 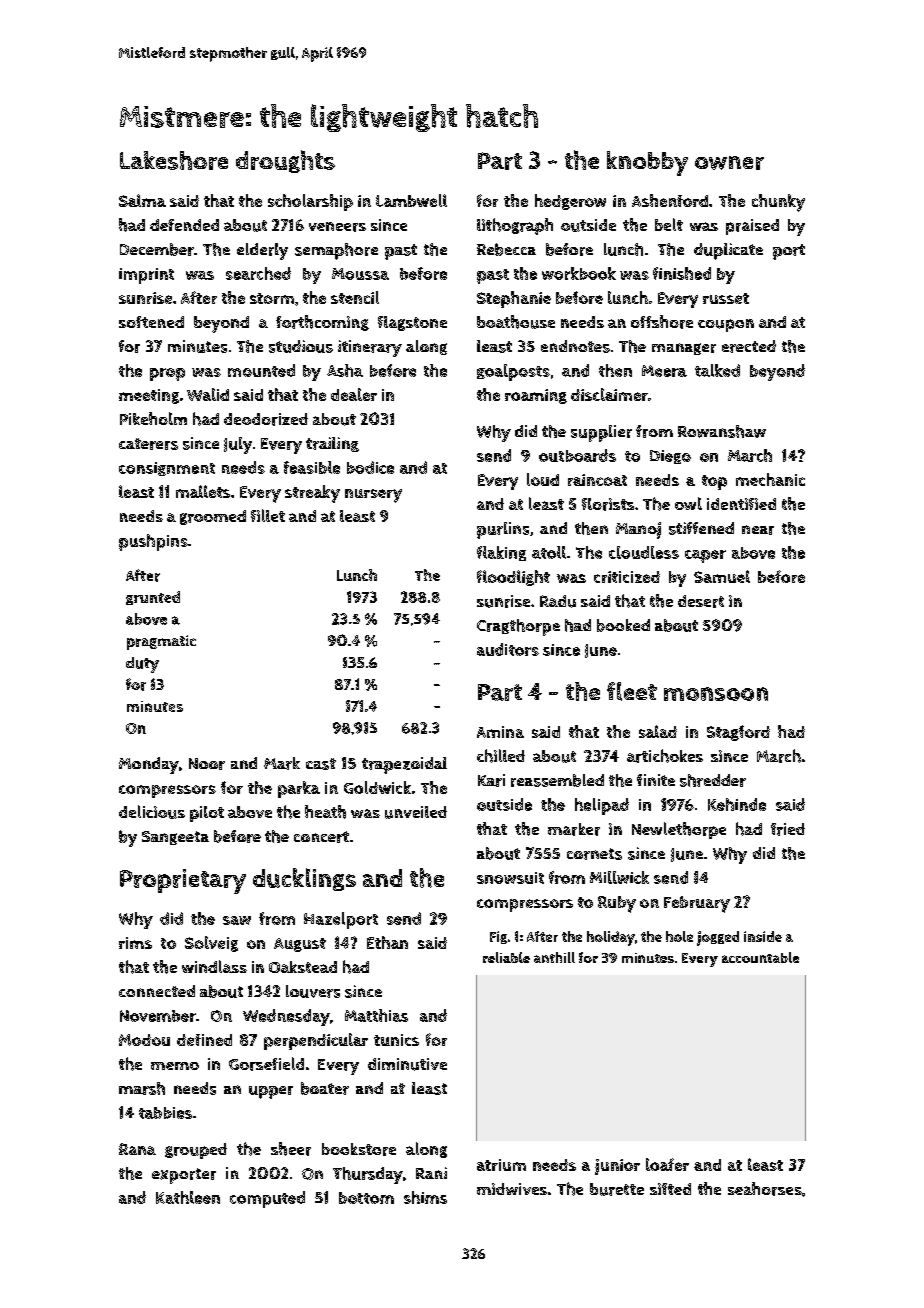 I want to click on hedgerow, so click(x=570, y=202).
